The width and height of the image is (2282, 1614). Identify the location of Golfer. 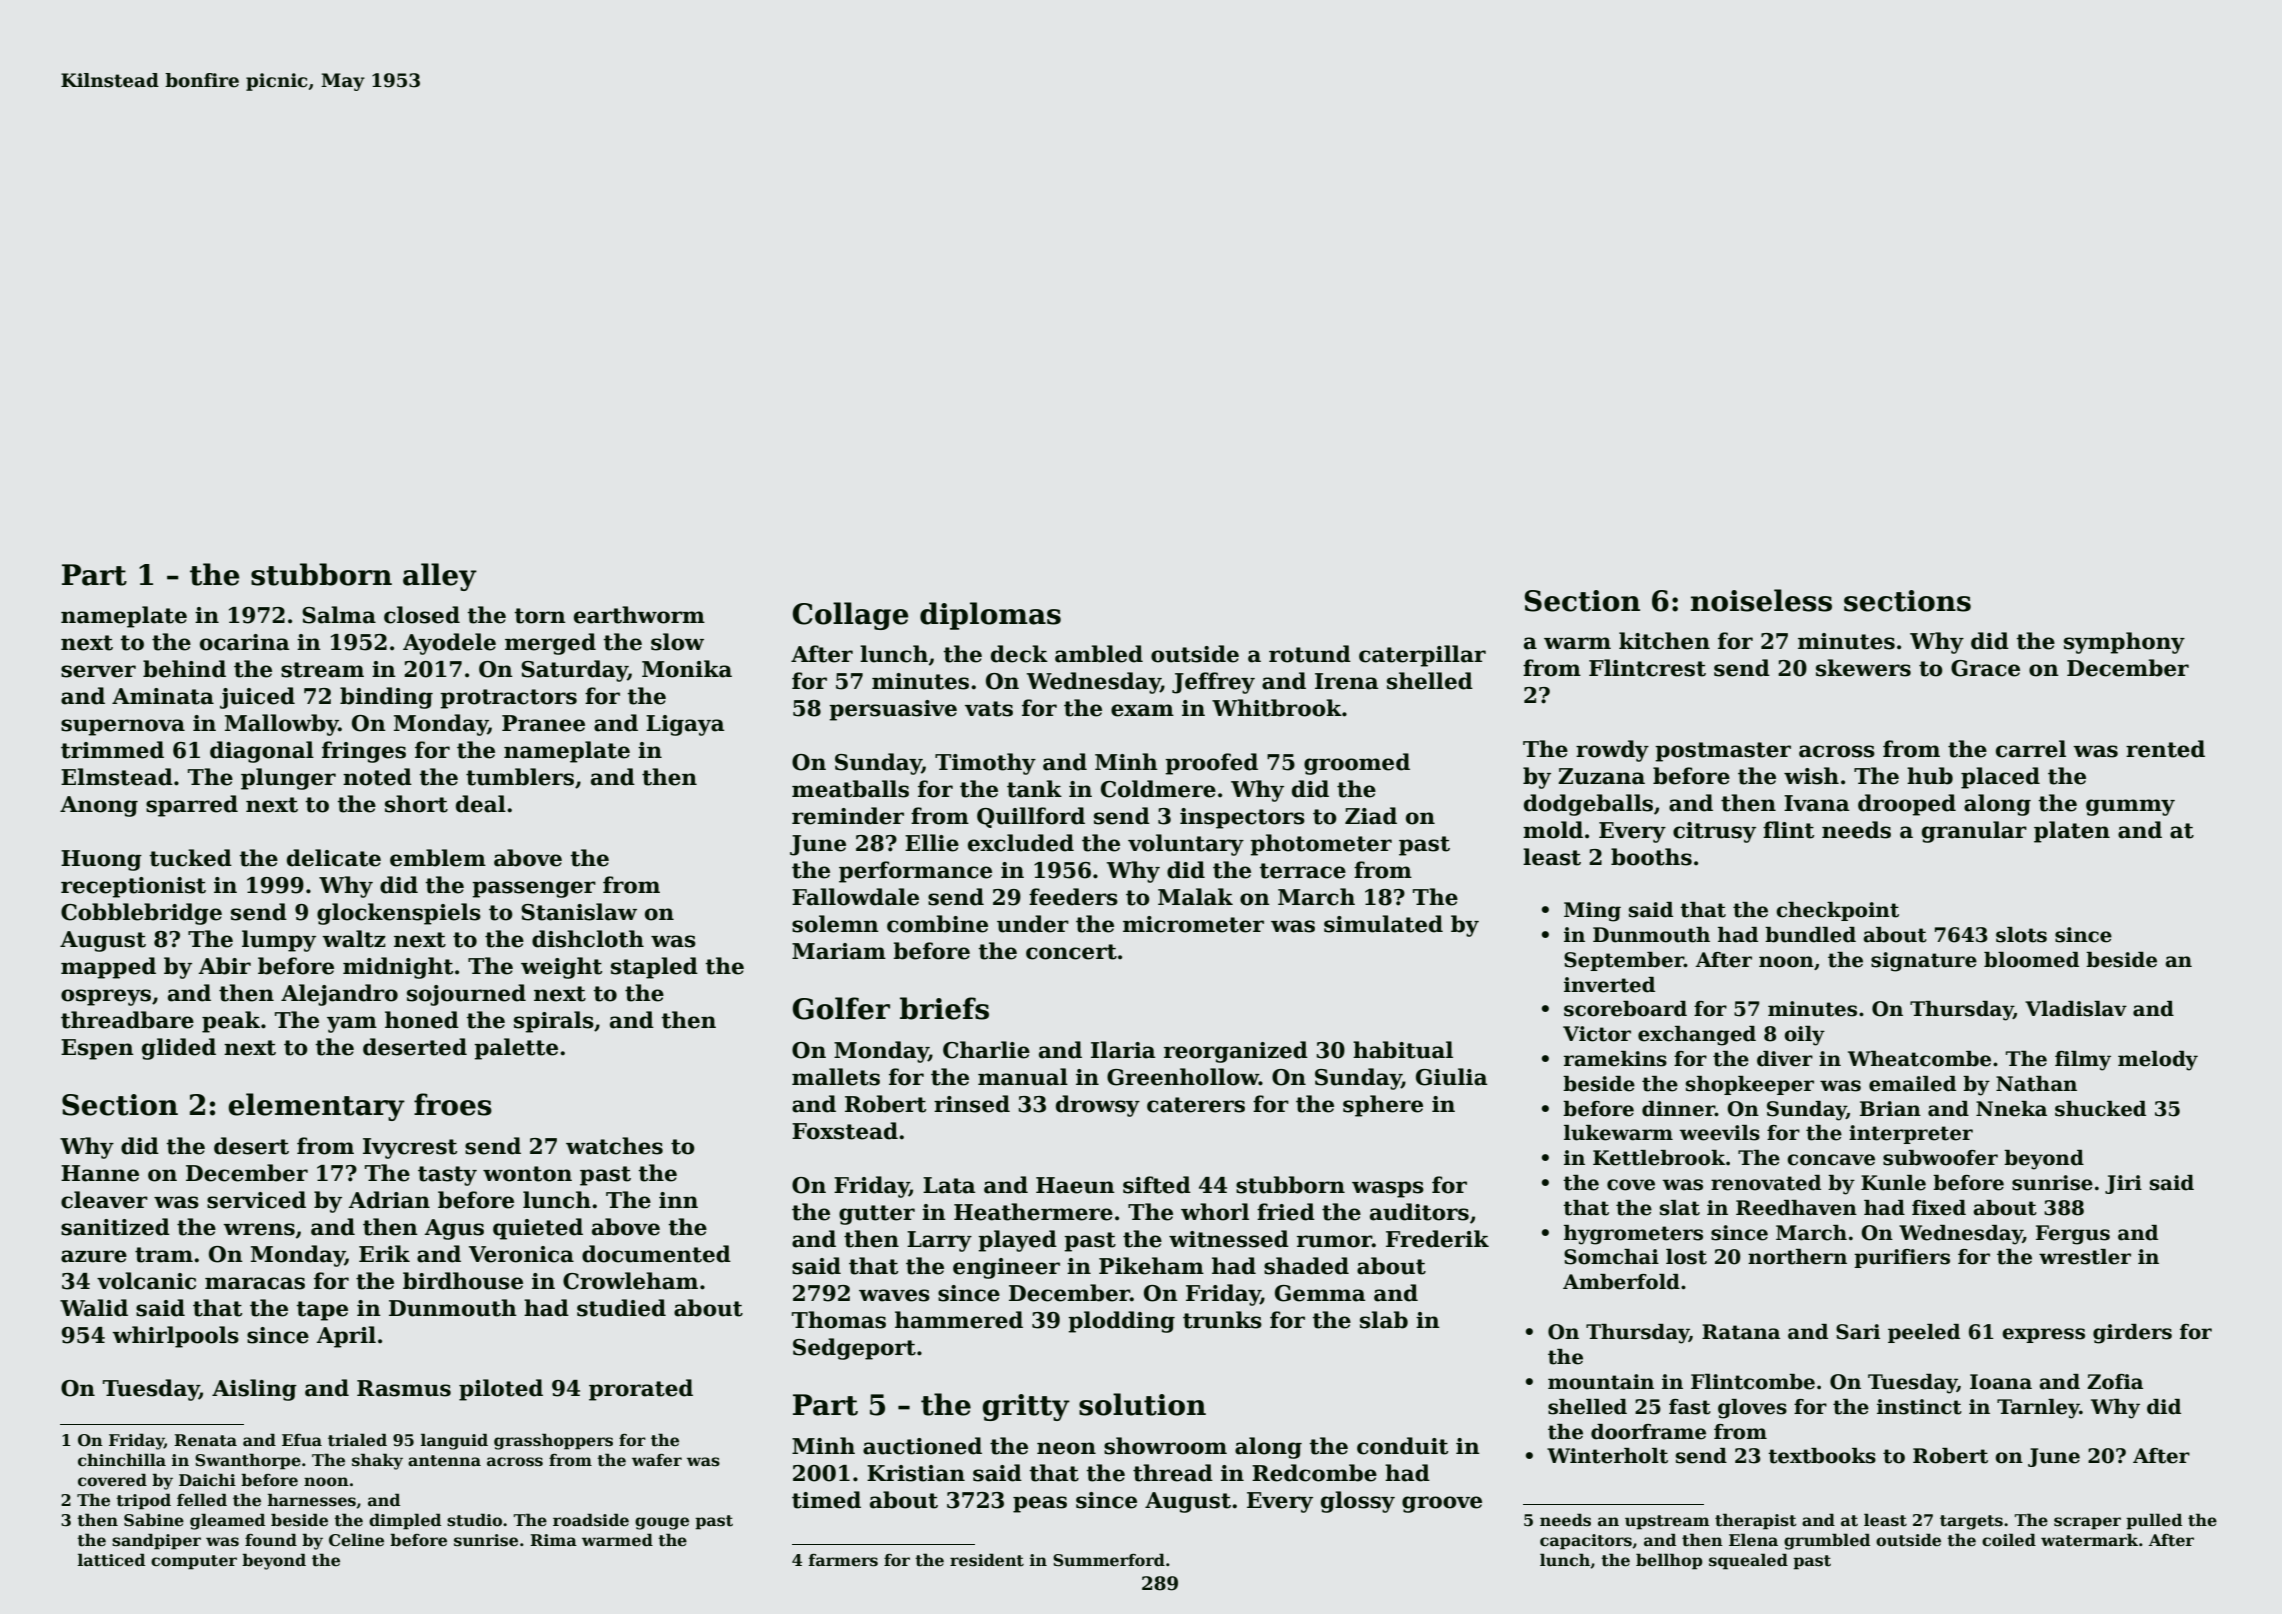
(841, 1008).
